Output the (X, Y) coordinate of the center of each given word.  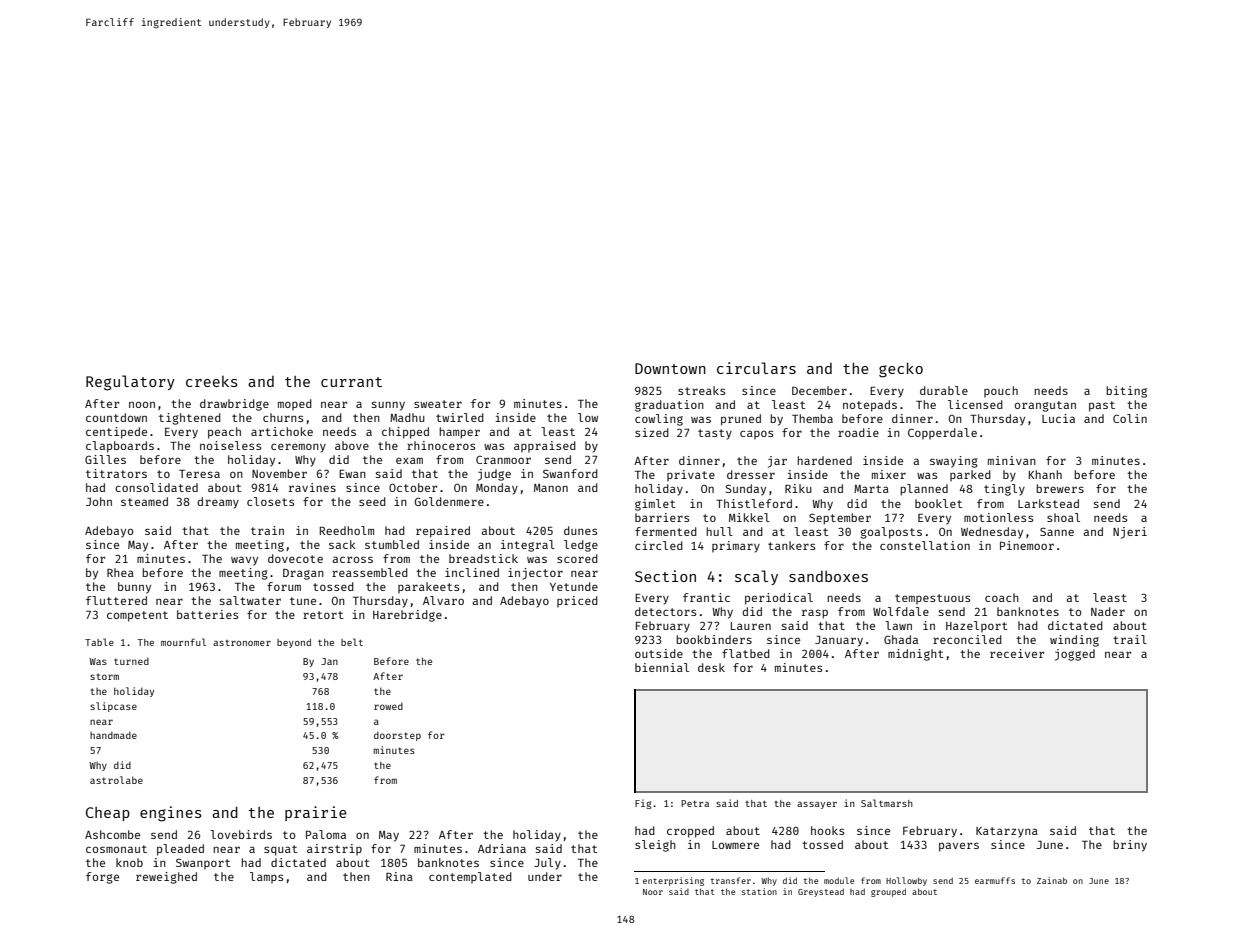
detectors (665, 611)
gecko (901, 370)
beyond (294, 643)
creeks (212, 381)
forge (102, 878)
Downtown (670, 368)
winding (1074, 641)
